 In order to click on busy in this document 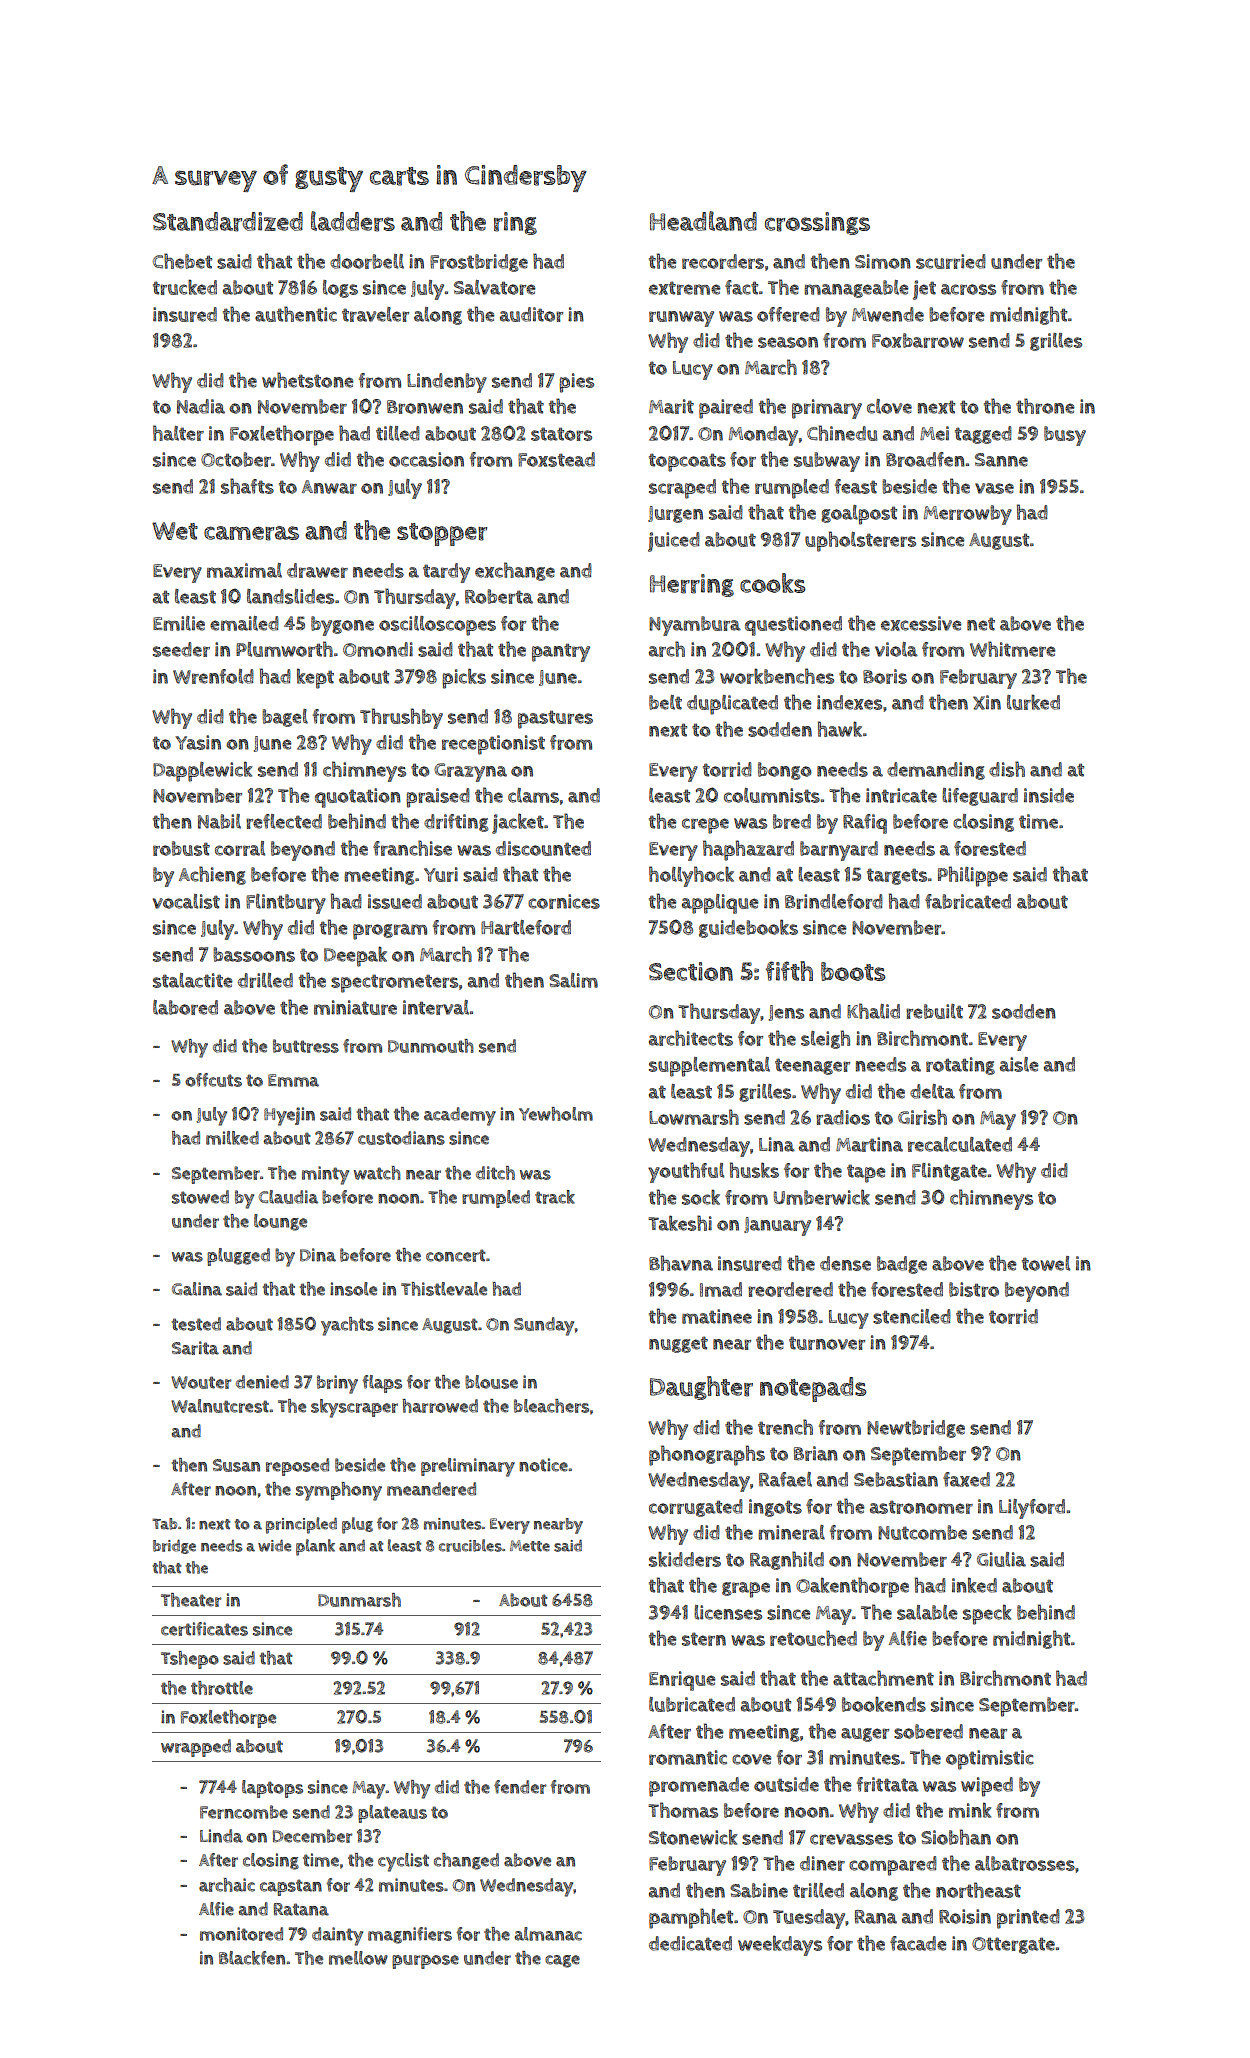, I will do `click(1065, 436)`.
